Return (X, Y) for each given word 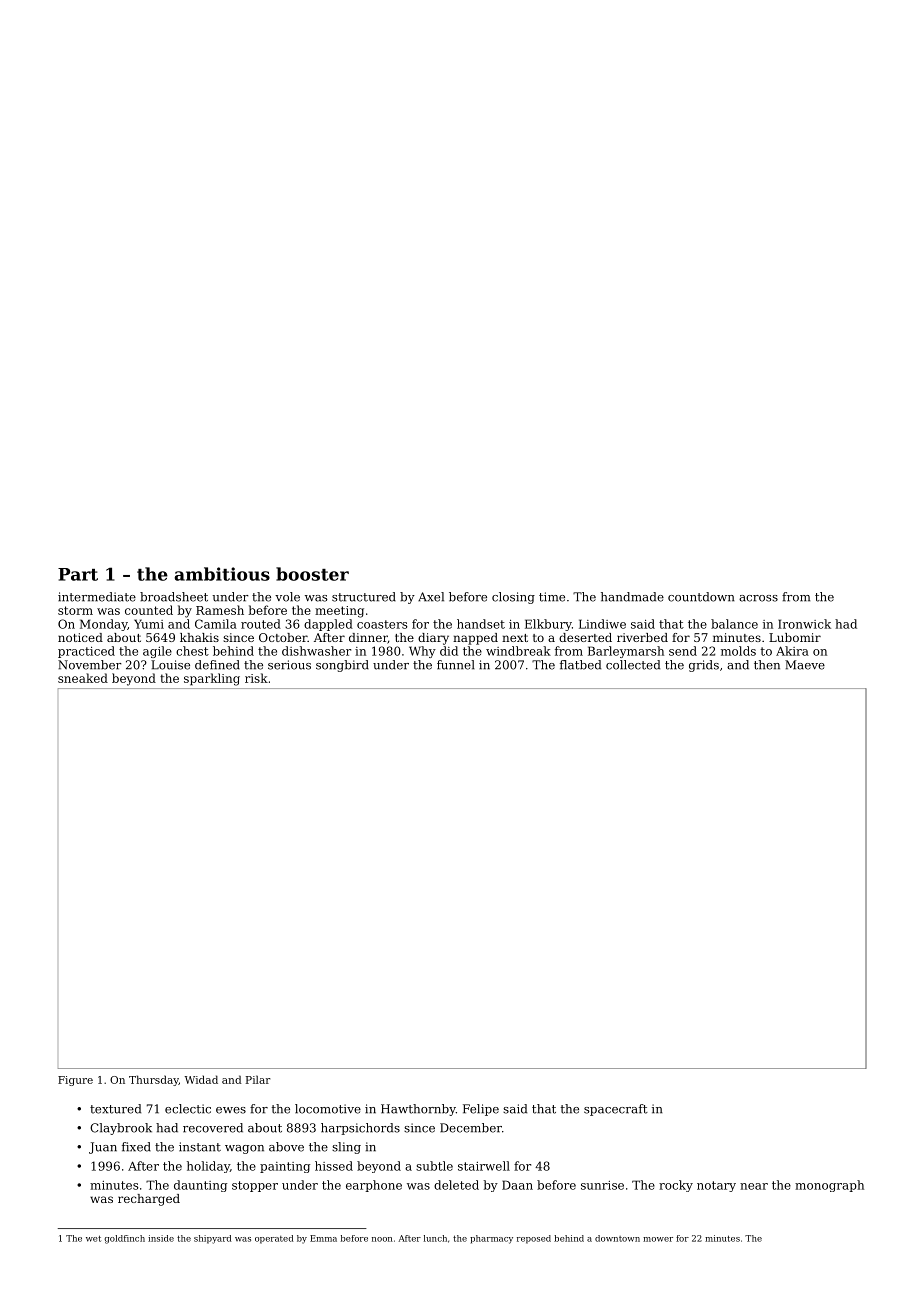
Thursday (154, 1080)
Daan (517, 1185)
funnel (456, 665)
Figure (75, 1081)
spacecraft (616, 1110)
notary (716, 1186)
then (767, 665)
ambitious (222, 574)
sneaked (83, 678)
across (758, 598)
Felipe (481, 1110)
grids (704, 666)
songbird (342, 666)
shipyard (212, 1239)
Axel (431, 597)
